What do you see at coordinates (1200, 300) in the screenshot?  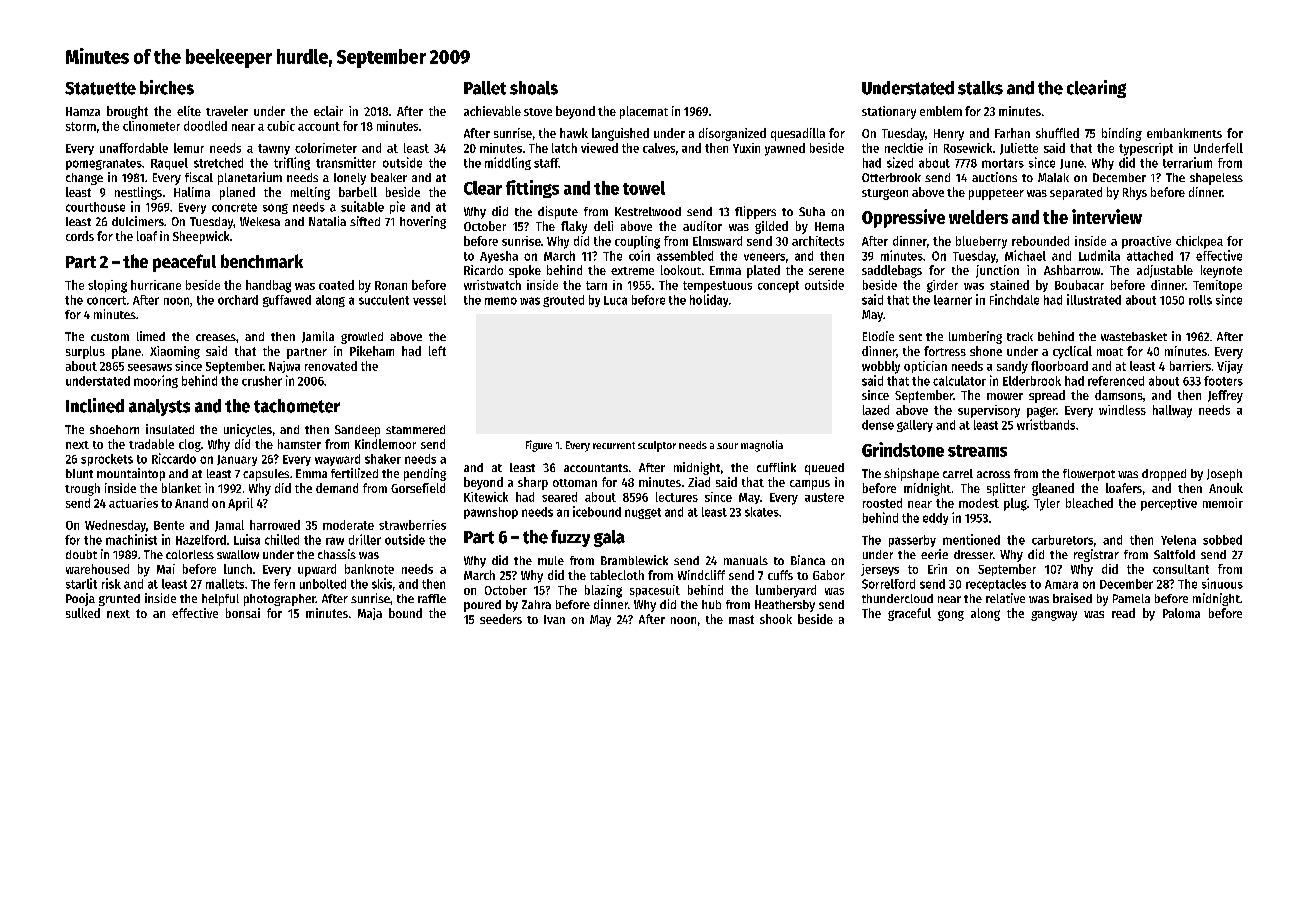 I see `rolls` at bounding box center [1200, 300].
